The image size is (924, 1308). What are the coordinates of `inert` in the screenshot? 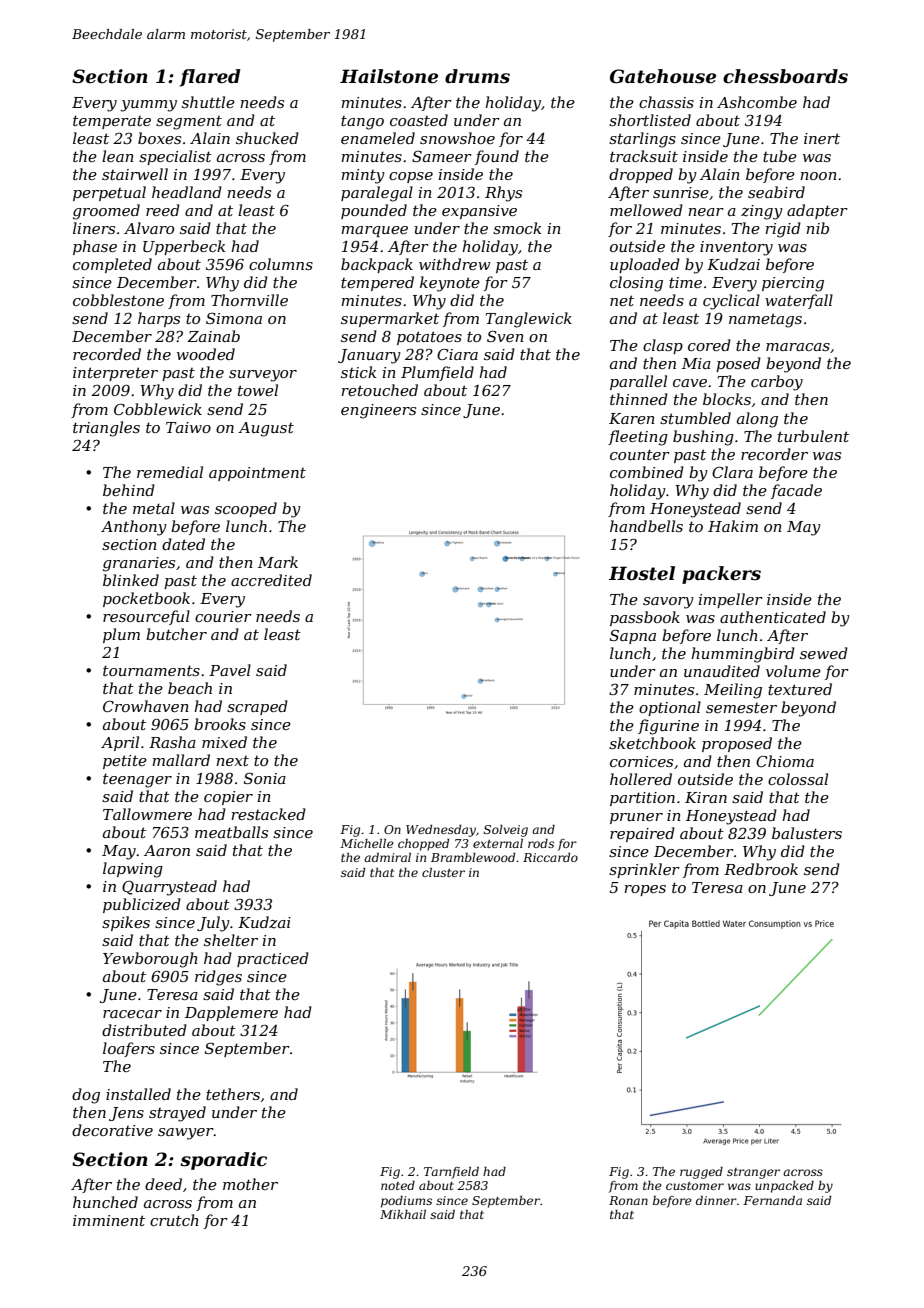 It's located at (822, 138).
